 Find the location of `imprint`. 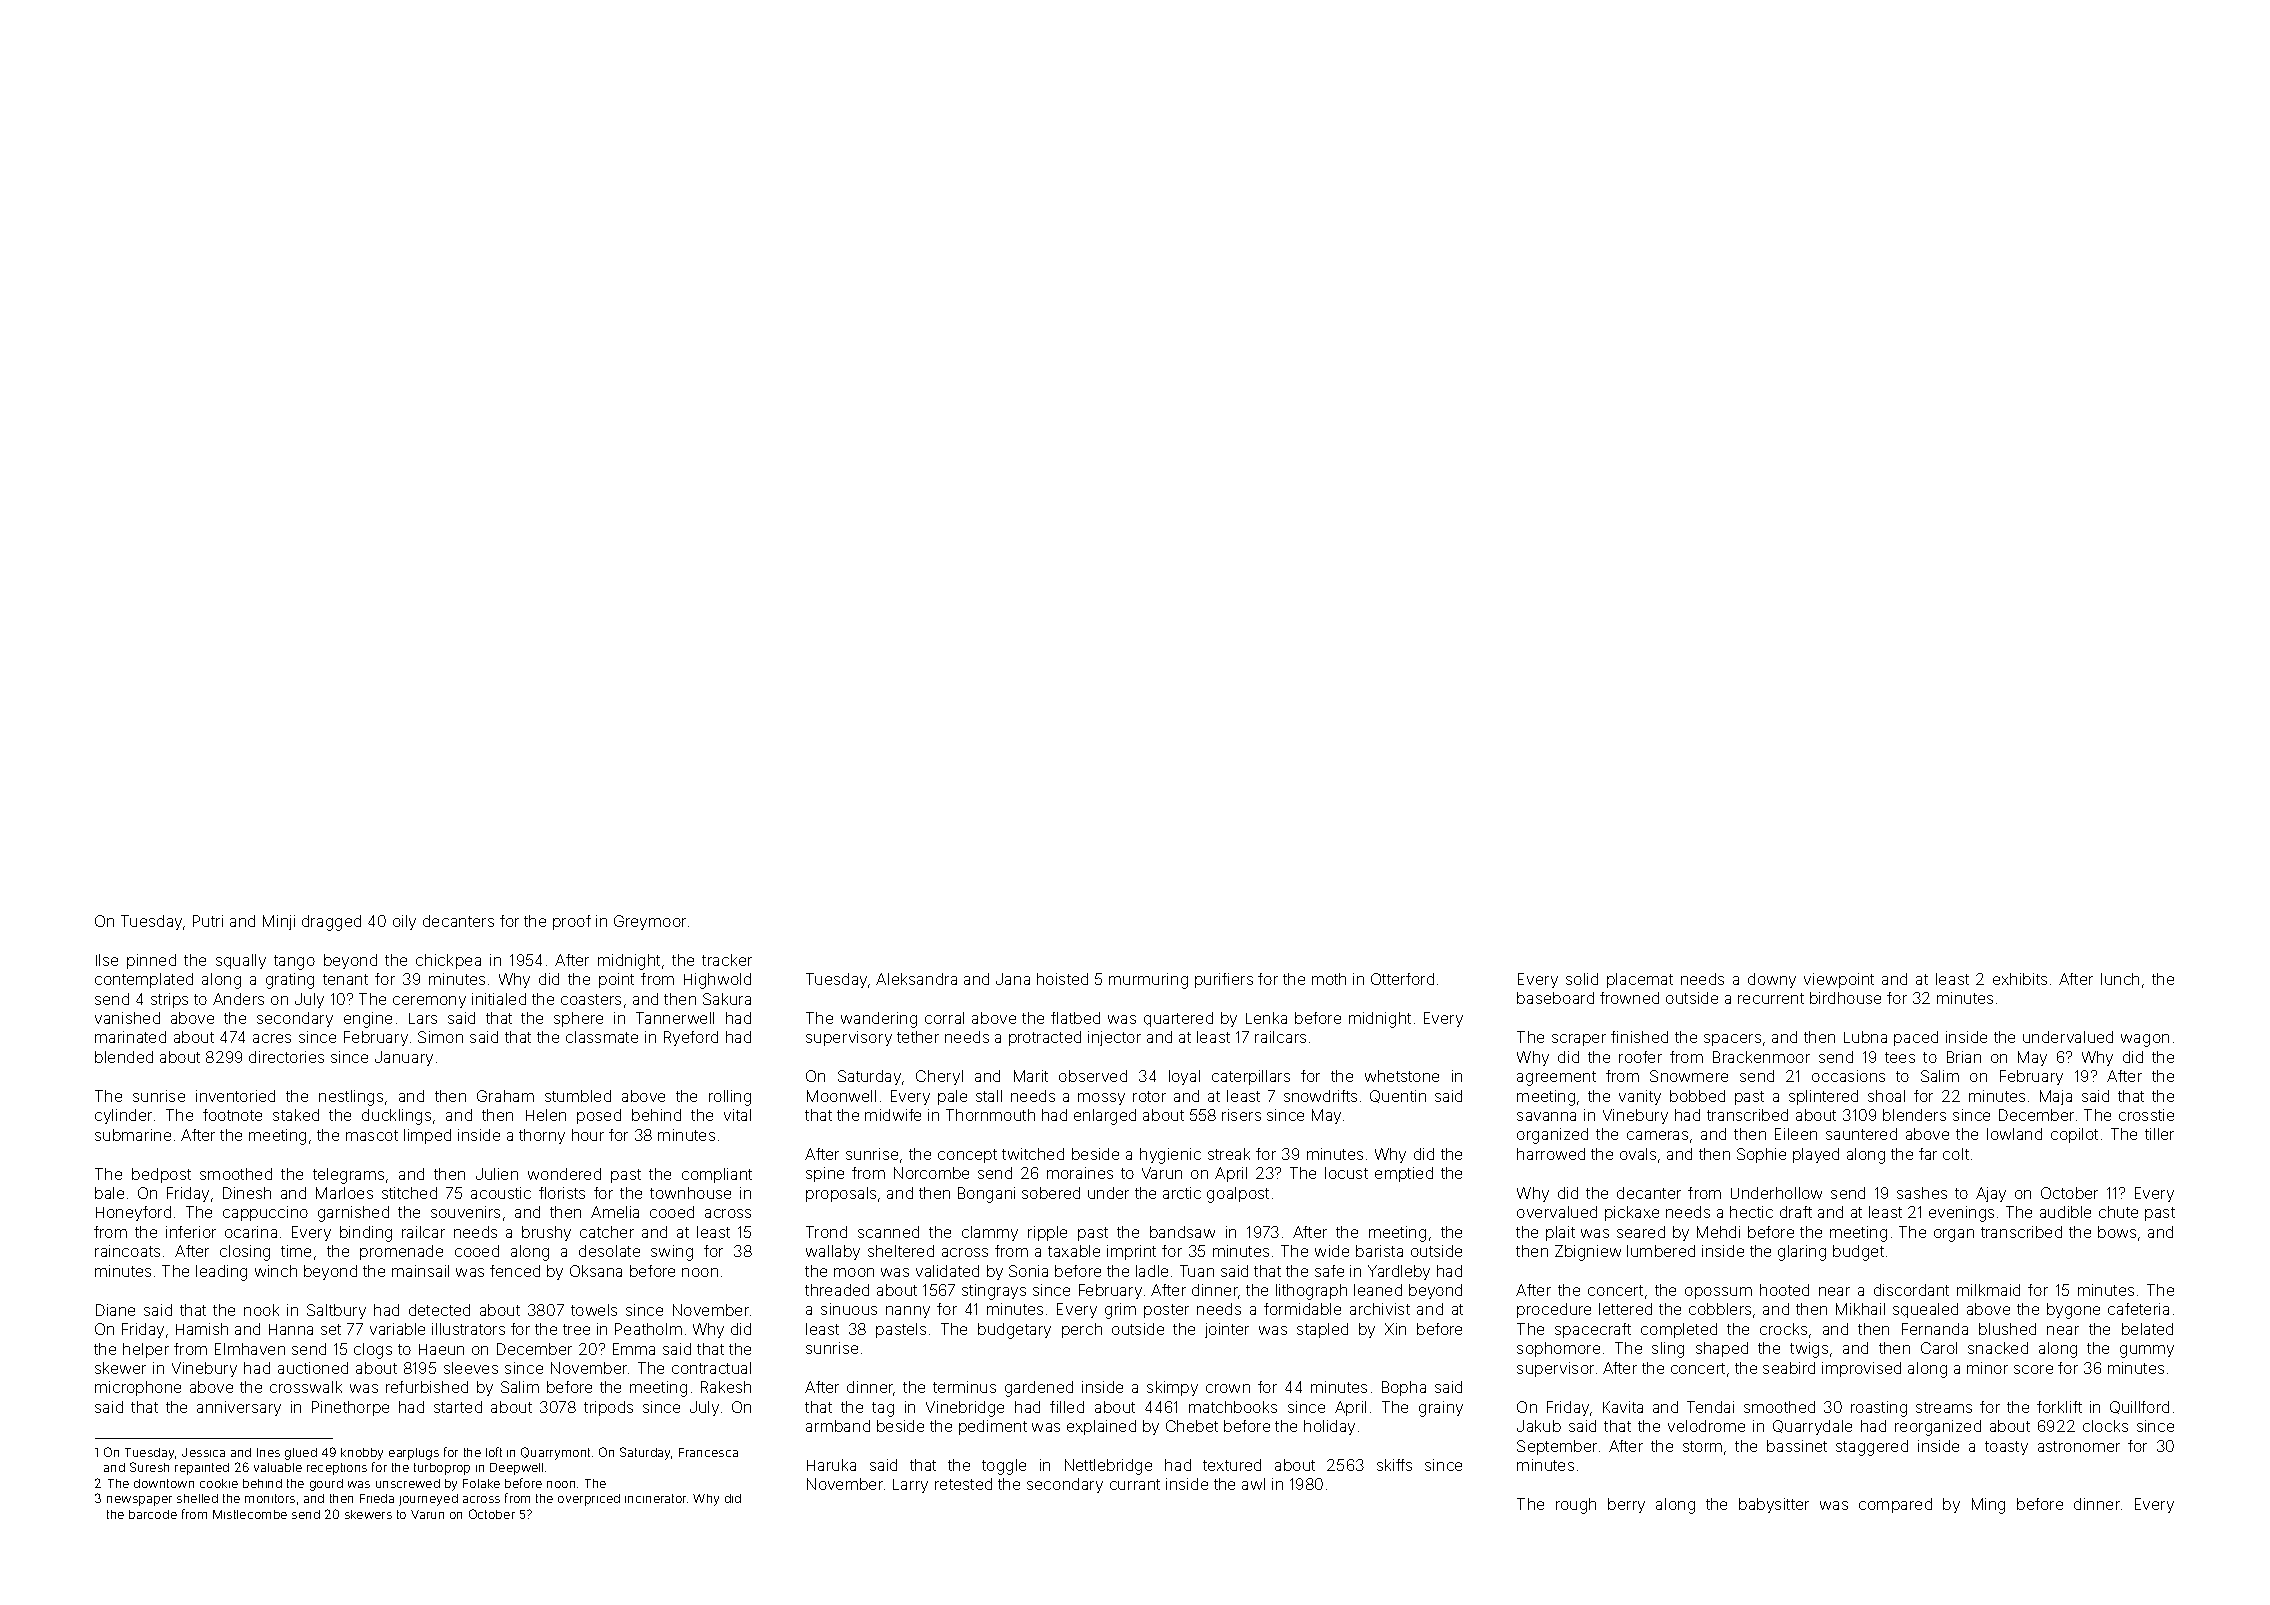

imprint is located at coordinates (1131, 1252).
